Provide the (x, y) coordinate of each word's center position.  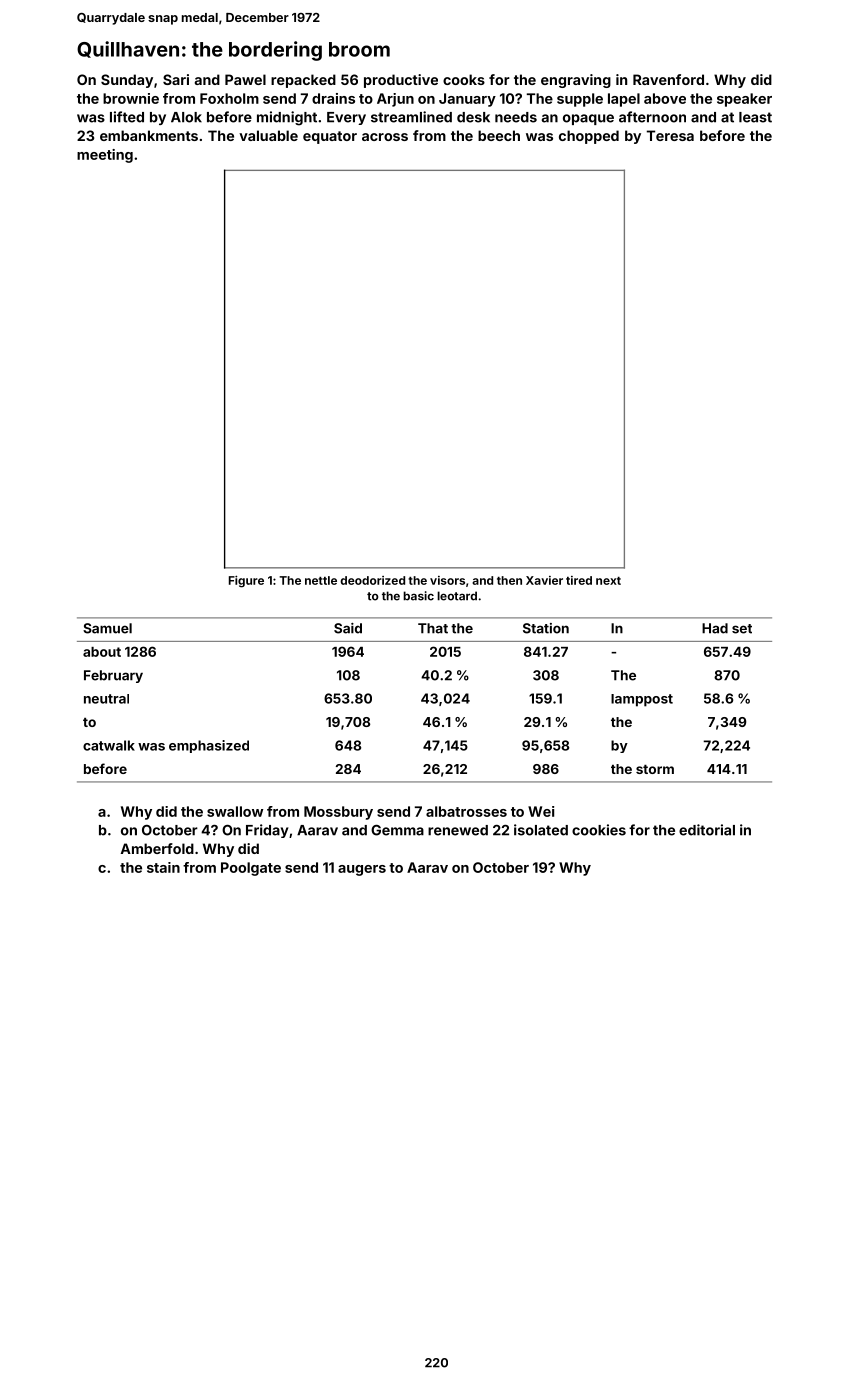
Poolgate (251, 869)
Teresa (670, 135)
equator (330, 137)
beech (499, 135)
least (755, 117)
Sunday (127, 81)
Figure (246, 581)
